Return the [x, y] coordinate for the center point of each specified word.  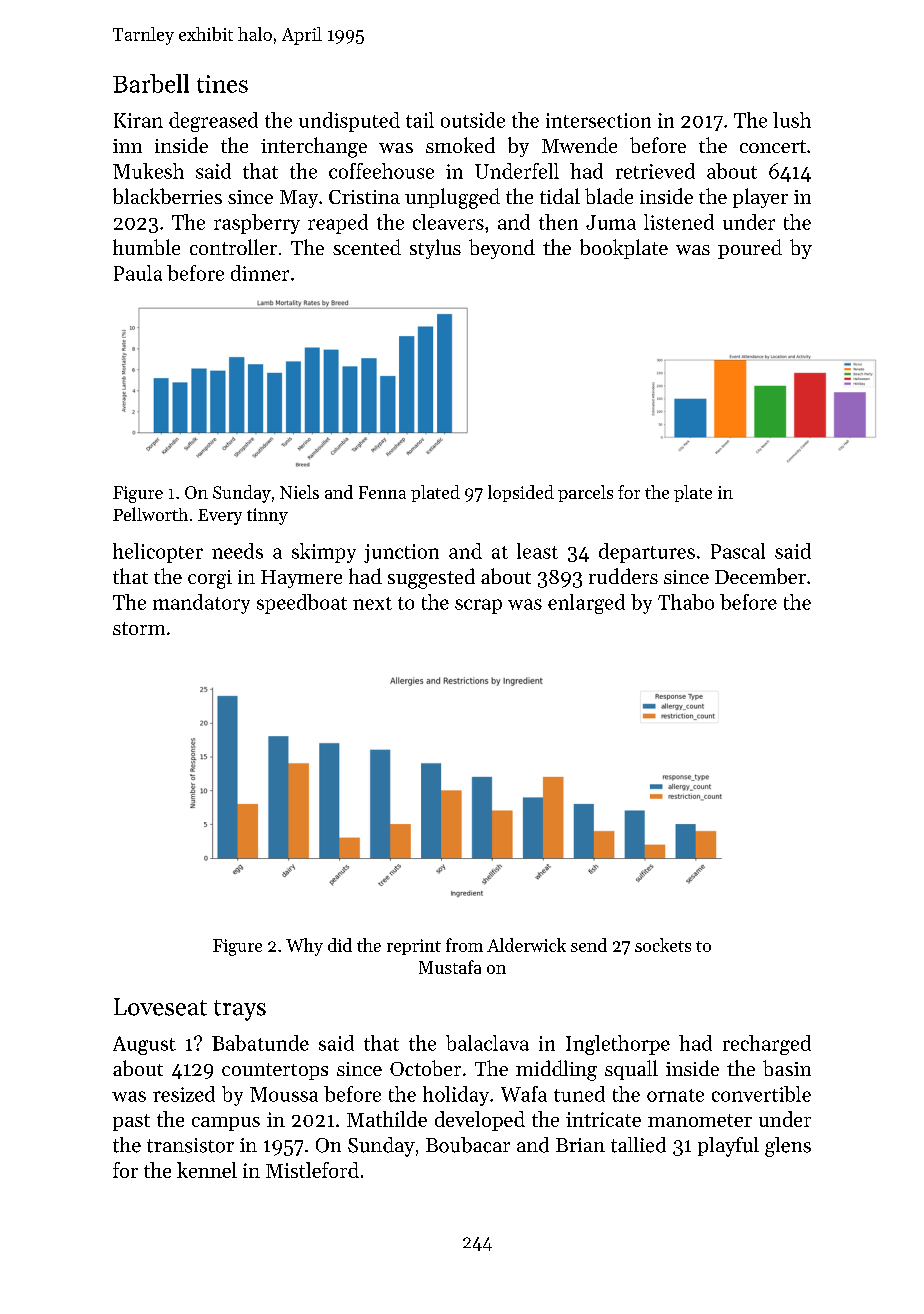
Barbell [151, 83]
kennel [207, 1170]
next [372, 603]
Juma [611, 222]
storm [139, 628]
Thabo [686, 602]
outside [473, 120]
